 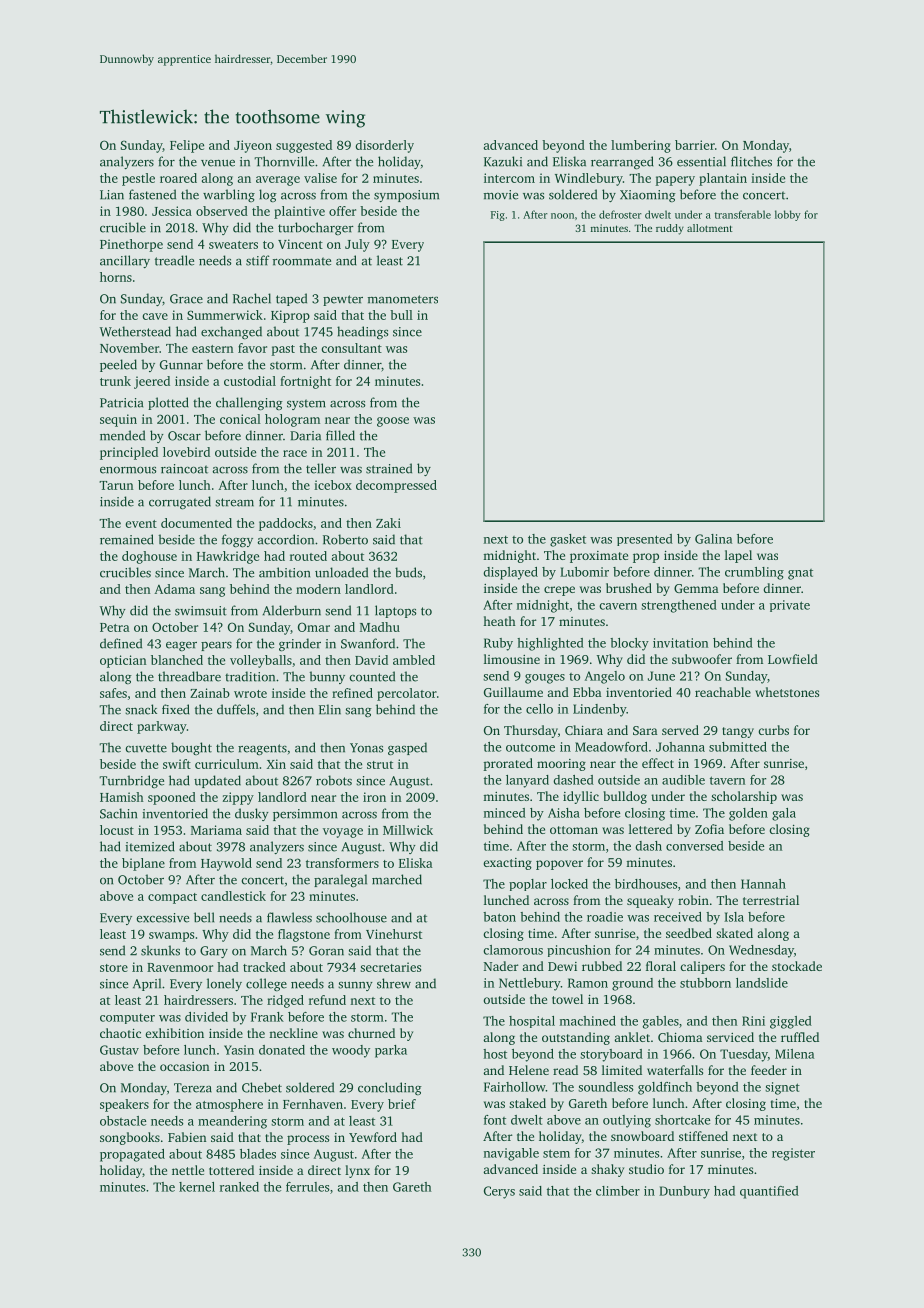 I want to click on effect, so click(x=658, y=763).
